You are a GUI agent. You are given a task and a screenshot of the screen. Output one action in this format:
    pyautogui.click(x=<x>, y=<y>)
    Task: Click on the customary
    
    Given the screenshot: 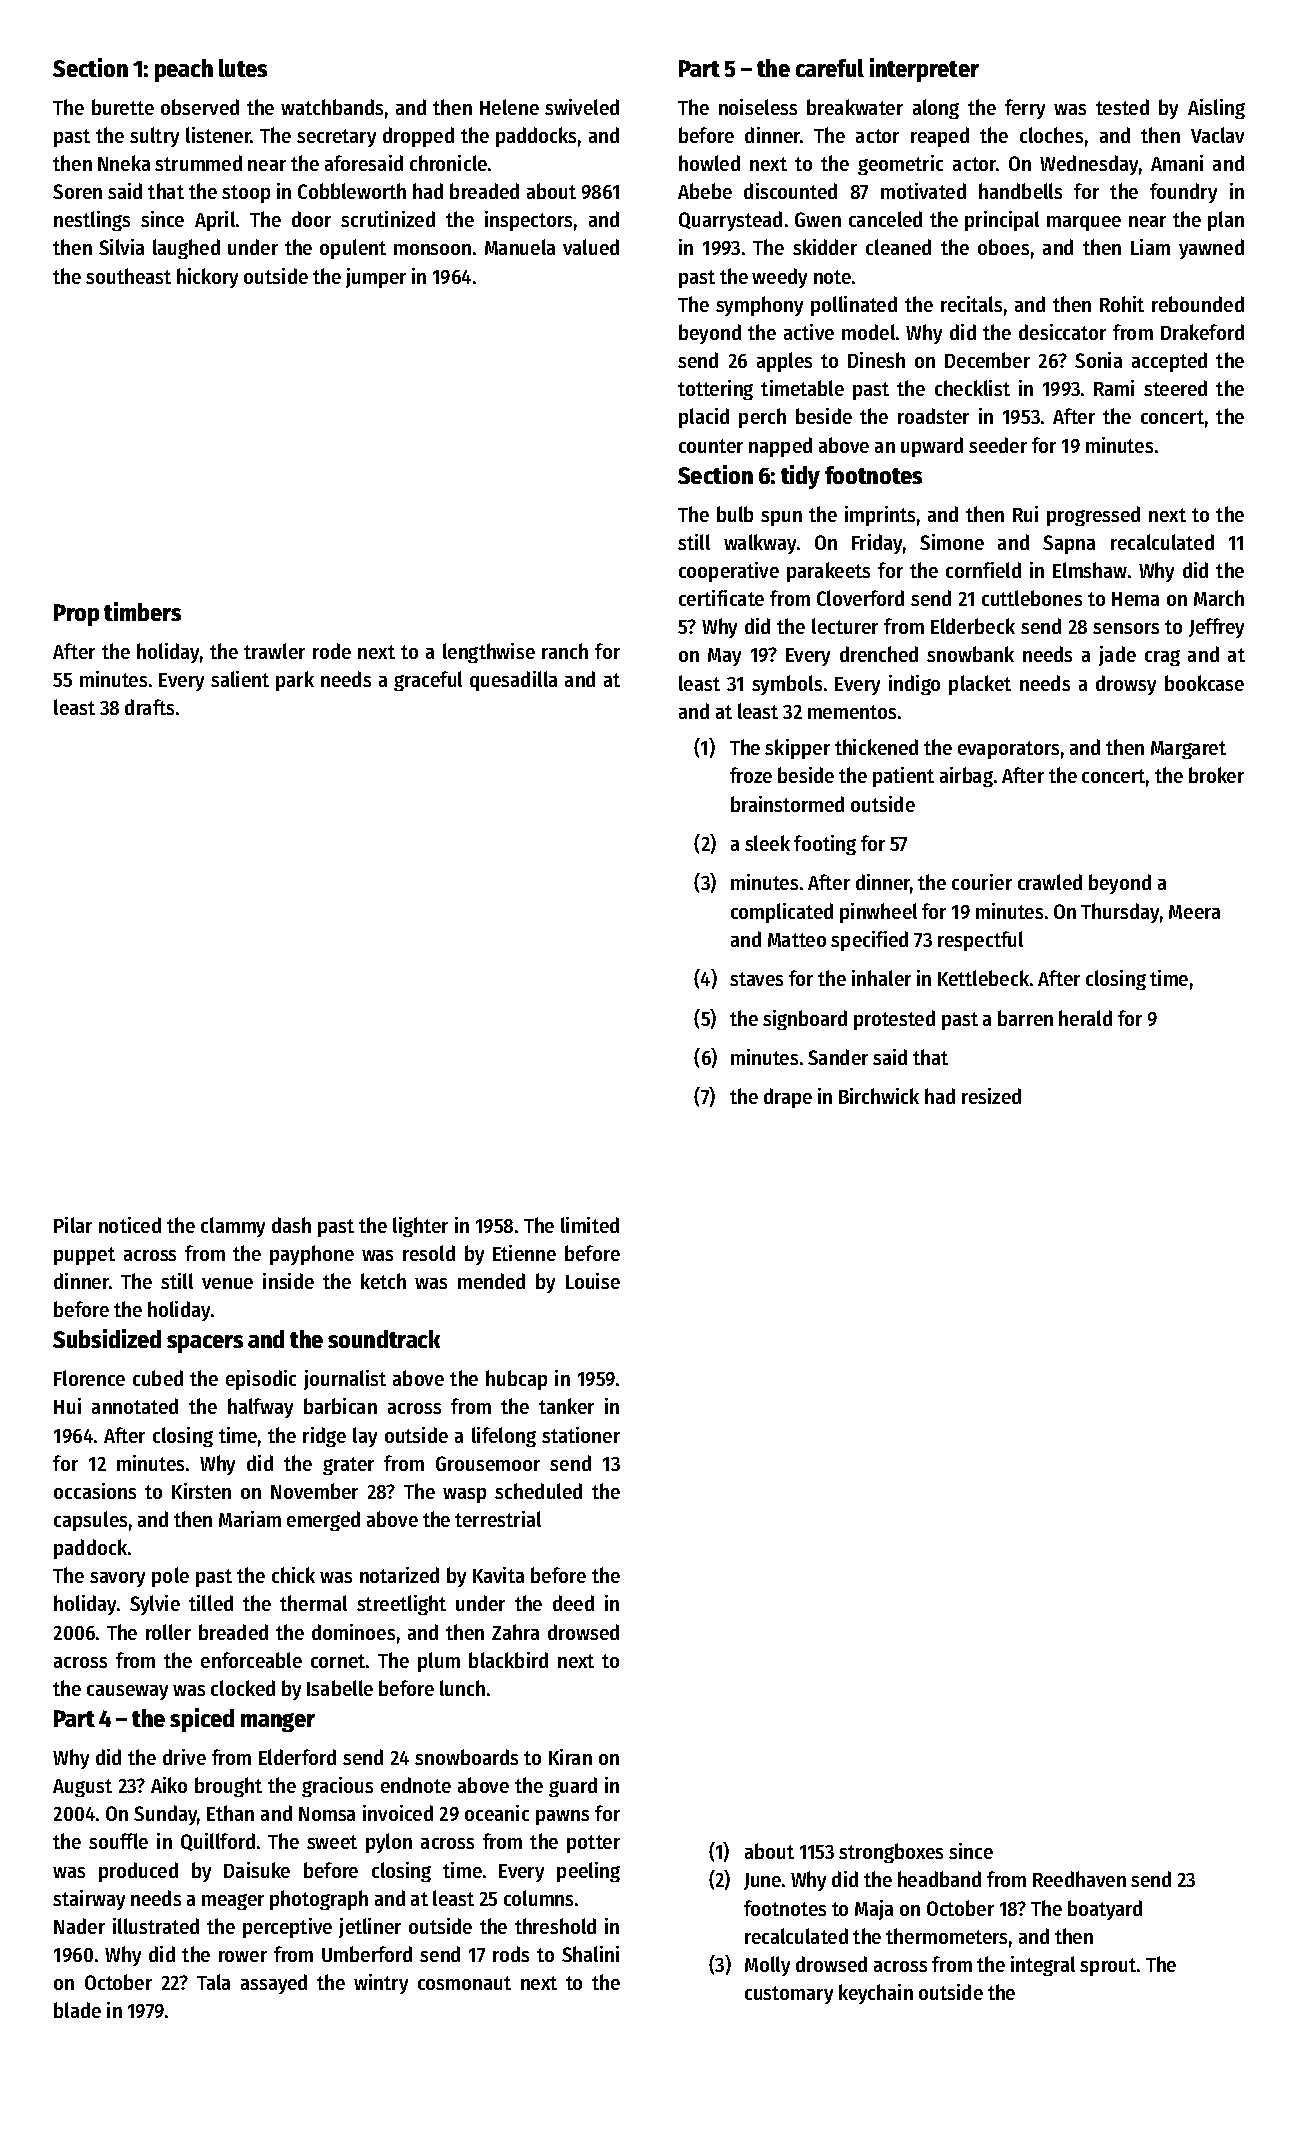 What is the action you would take?
    pyautogui.click(x=789, y=1995)
